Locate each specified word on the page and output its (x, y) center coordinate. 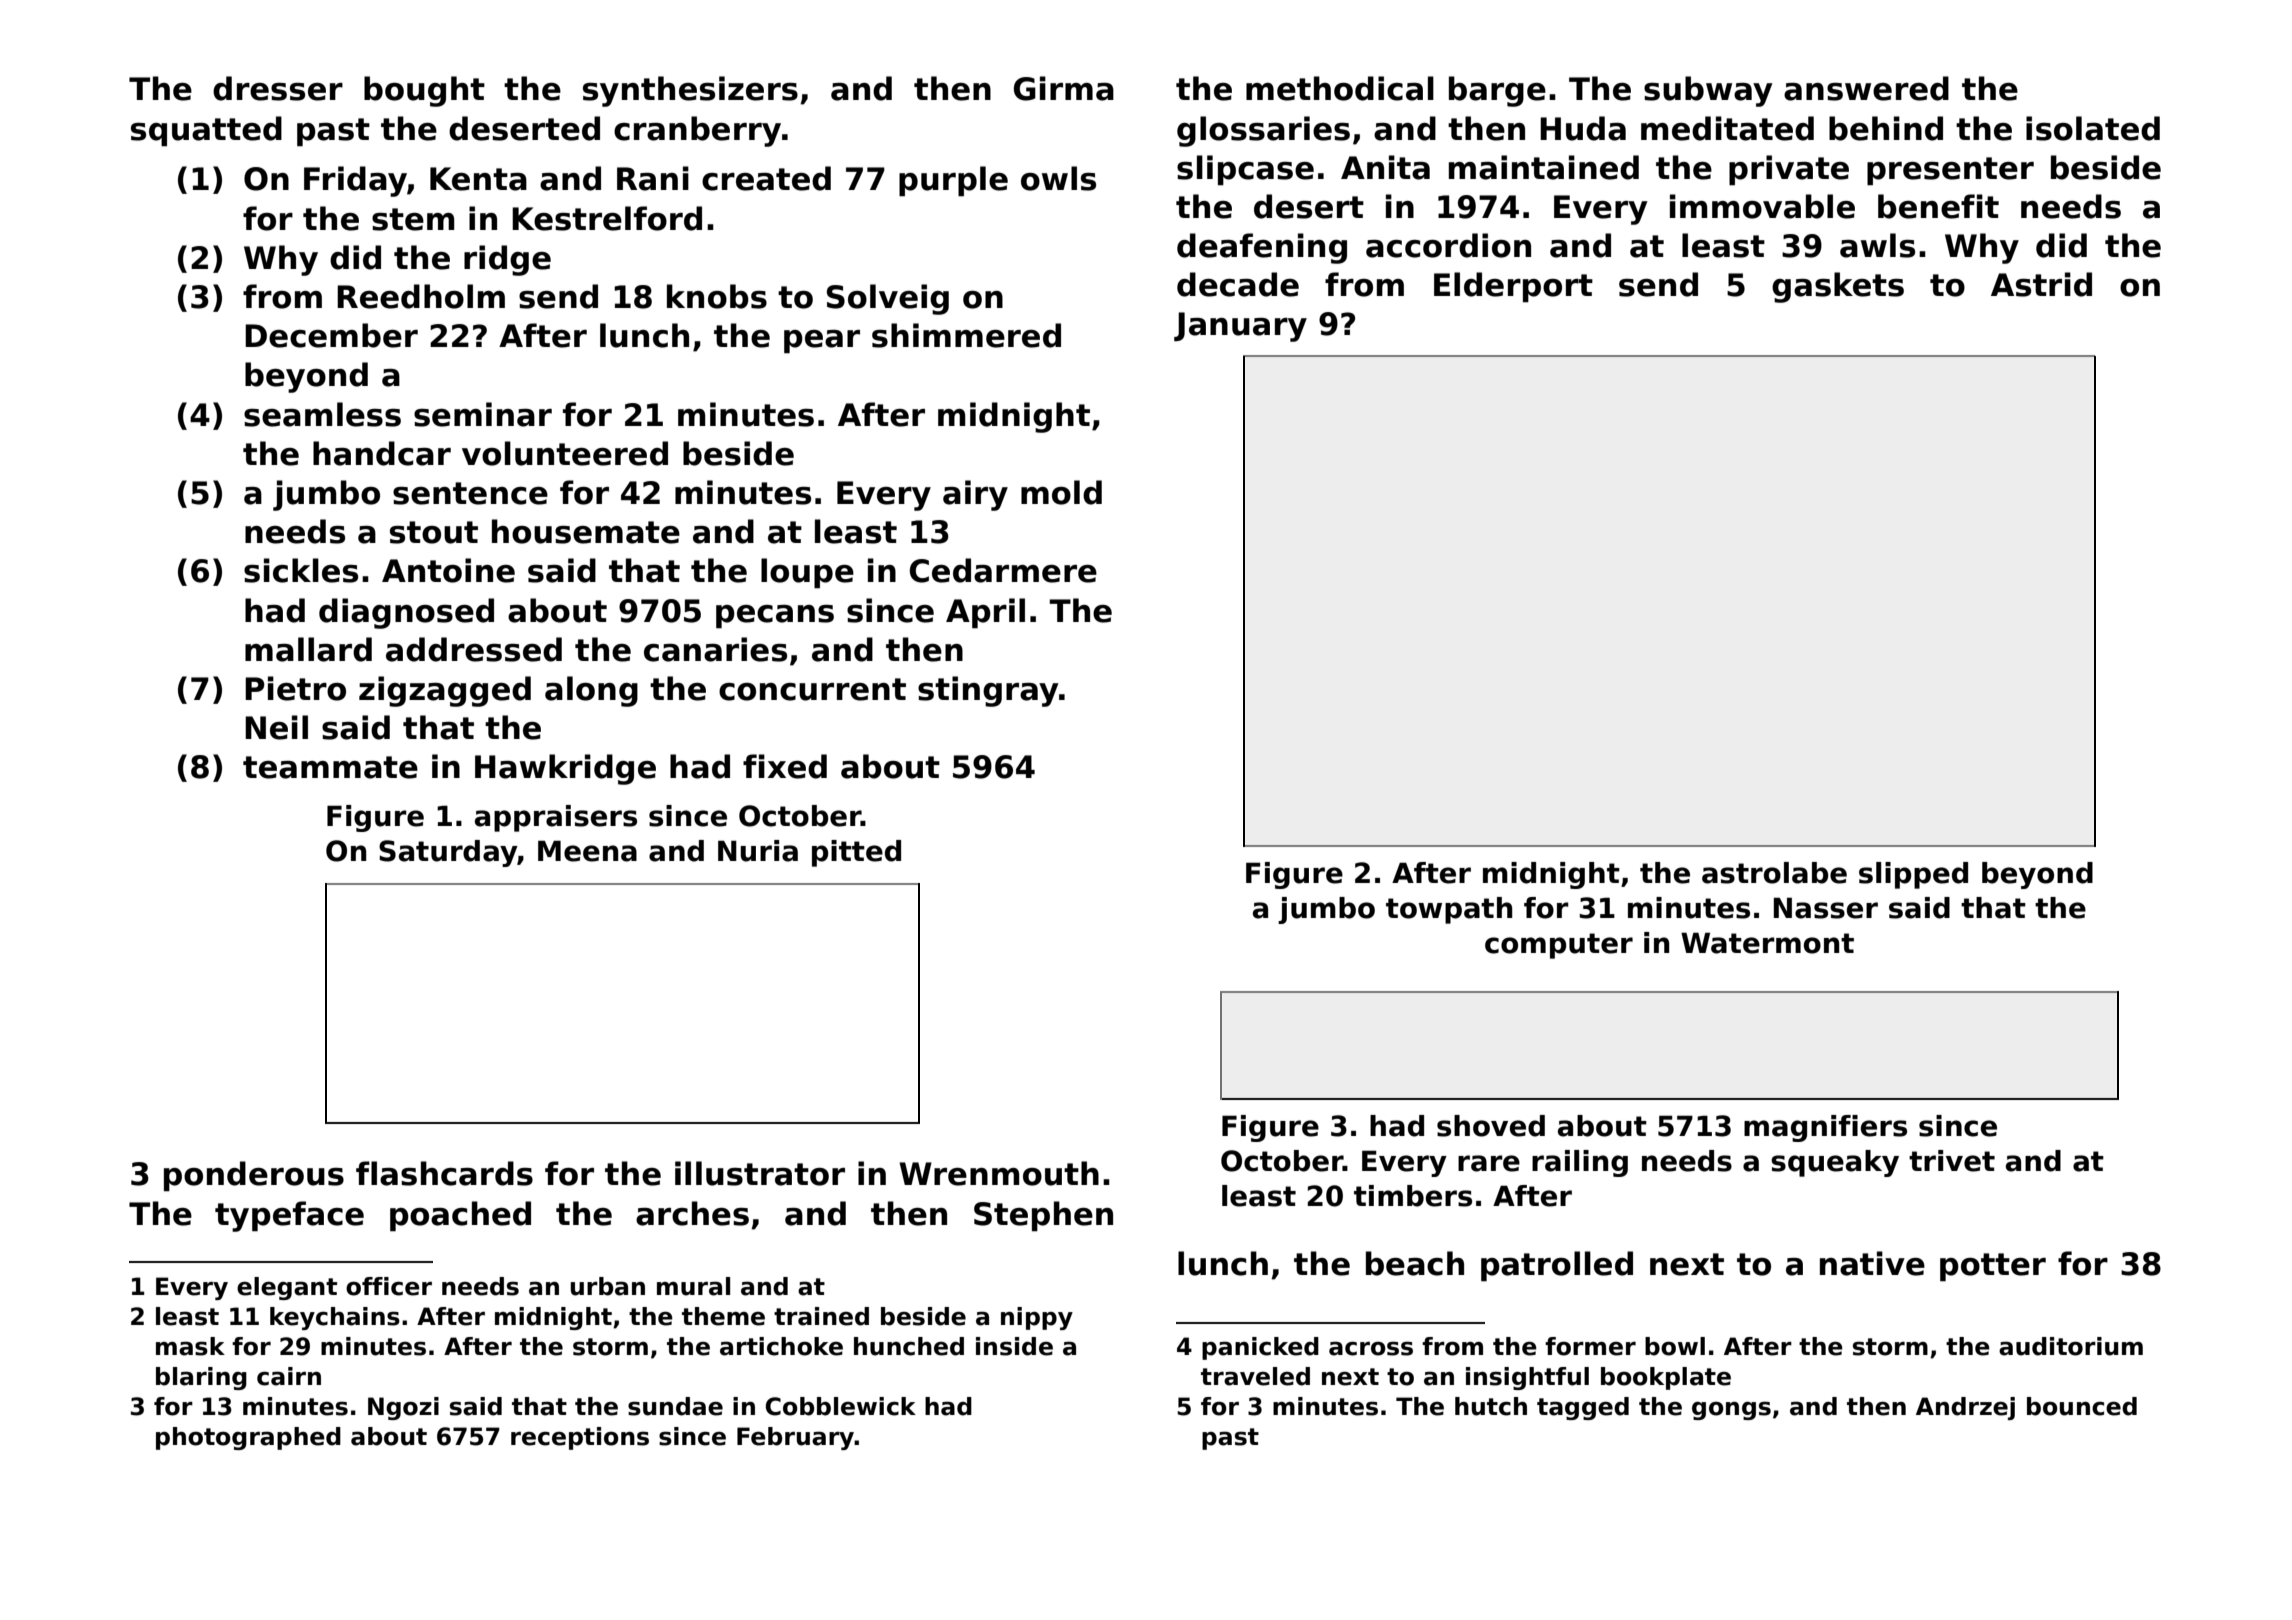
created (766, 178)
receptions (580, 1438)
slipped (1913, 875)
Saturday (448, 853)
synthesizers (690, 91)
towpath (1449, 910)
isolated (2093, 128)
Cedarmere (1003, 570)
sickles (301, 570)
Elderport (1513, 287)
